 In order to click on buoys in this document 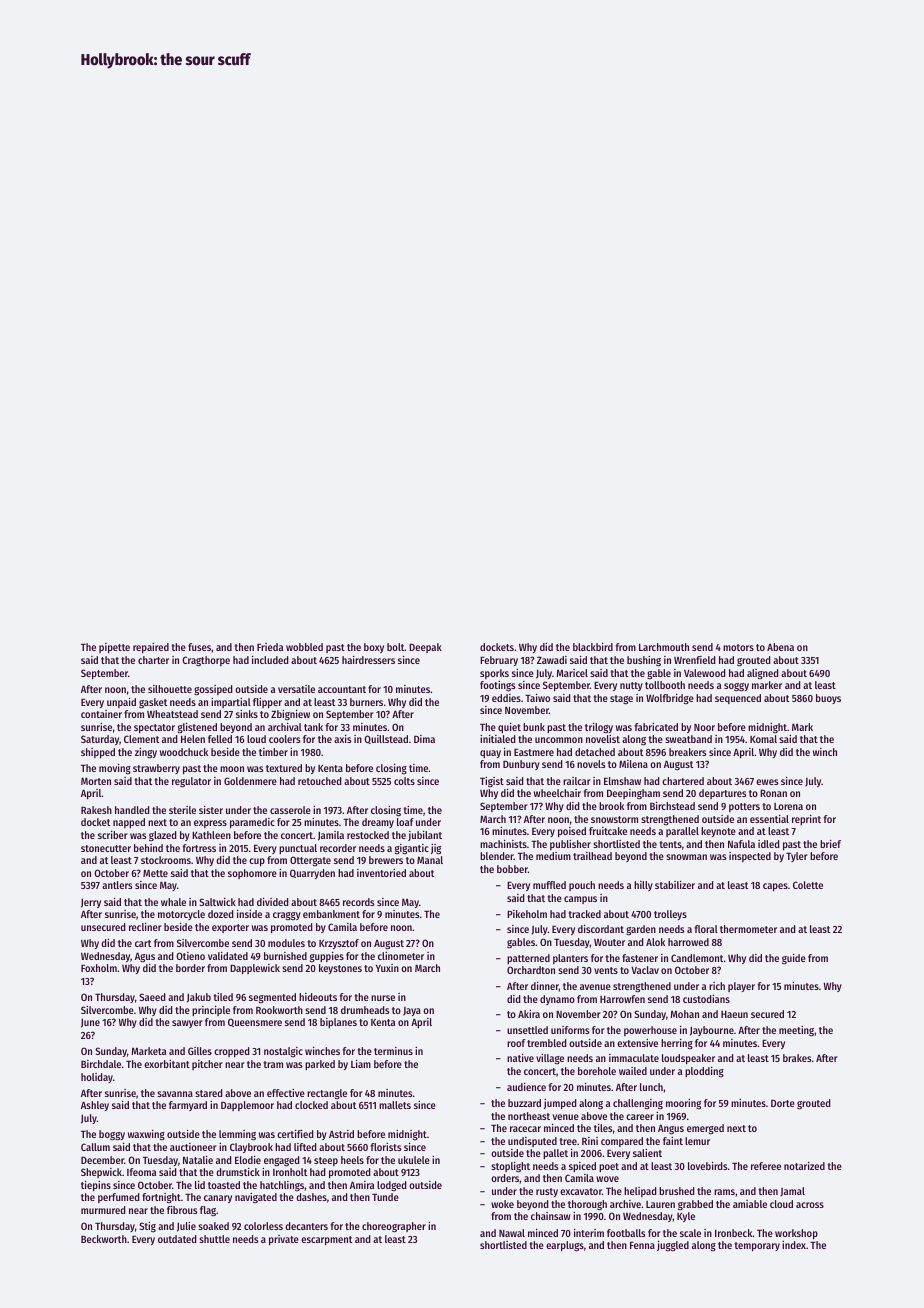, I will do `click(828, 699)`.
